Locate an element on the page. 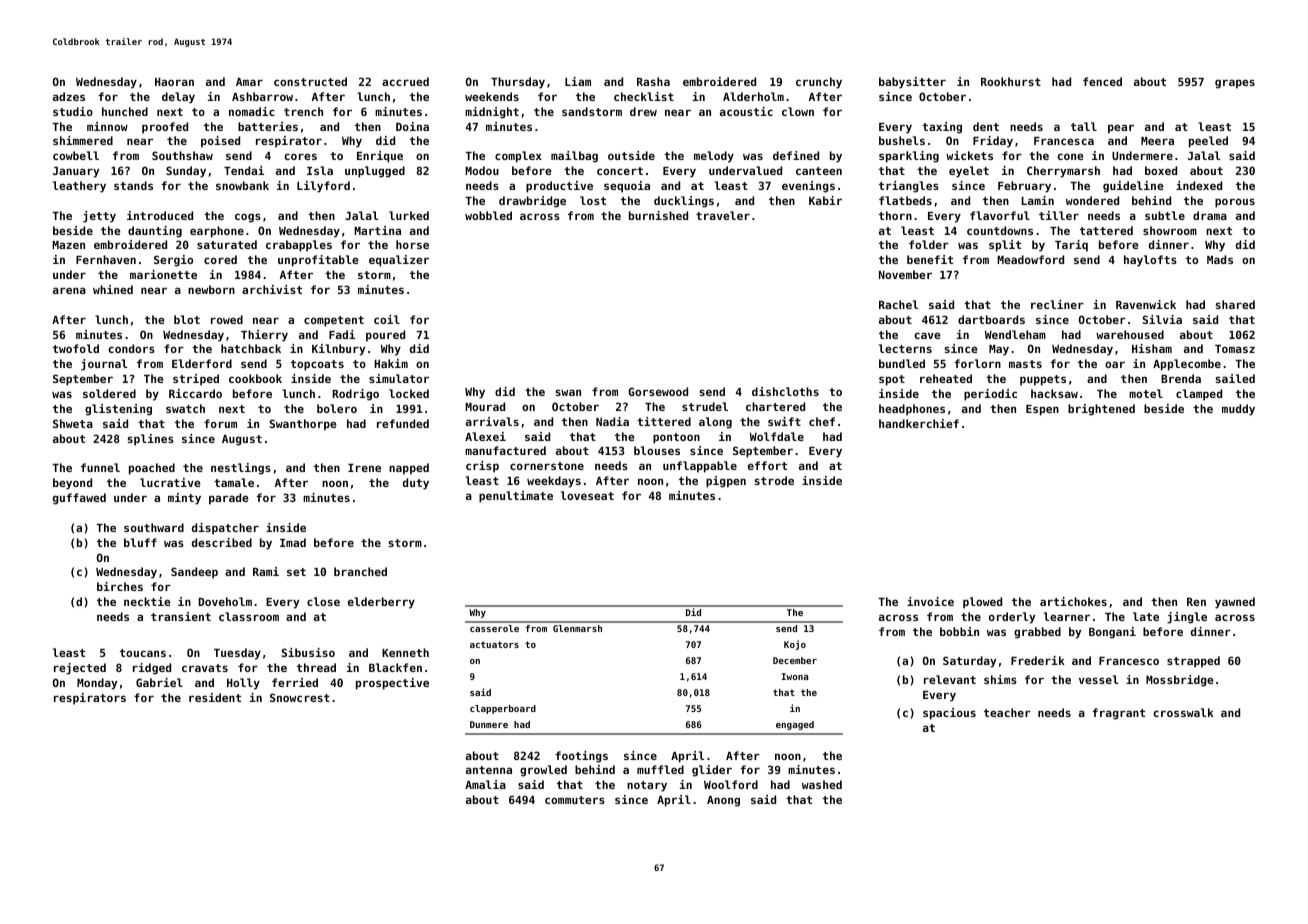  peeled is located at coordinates (1208, 142).
